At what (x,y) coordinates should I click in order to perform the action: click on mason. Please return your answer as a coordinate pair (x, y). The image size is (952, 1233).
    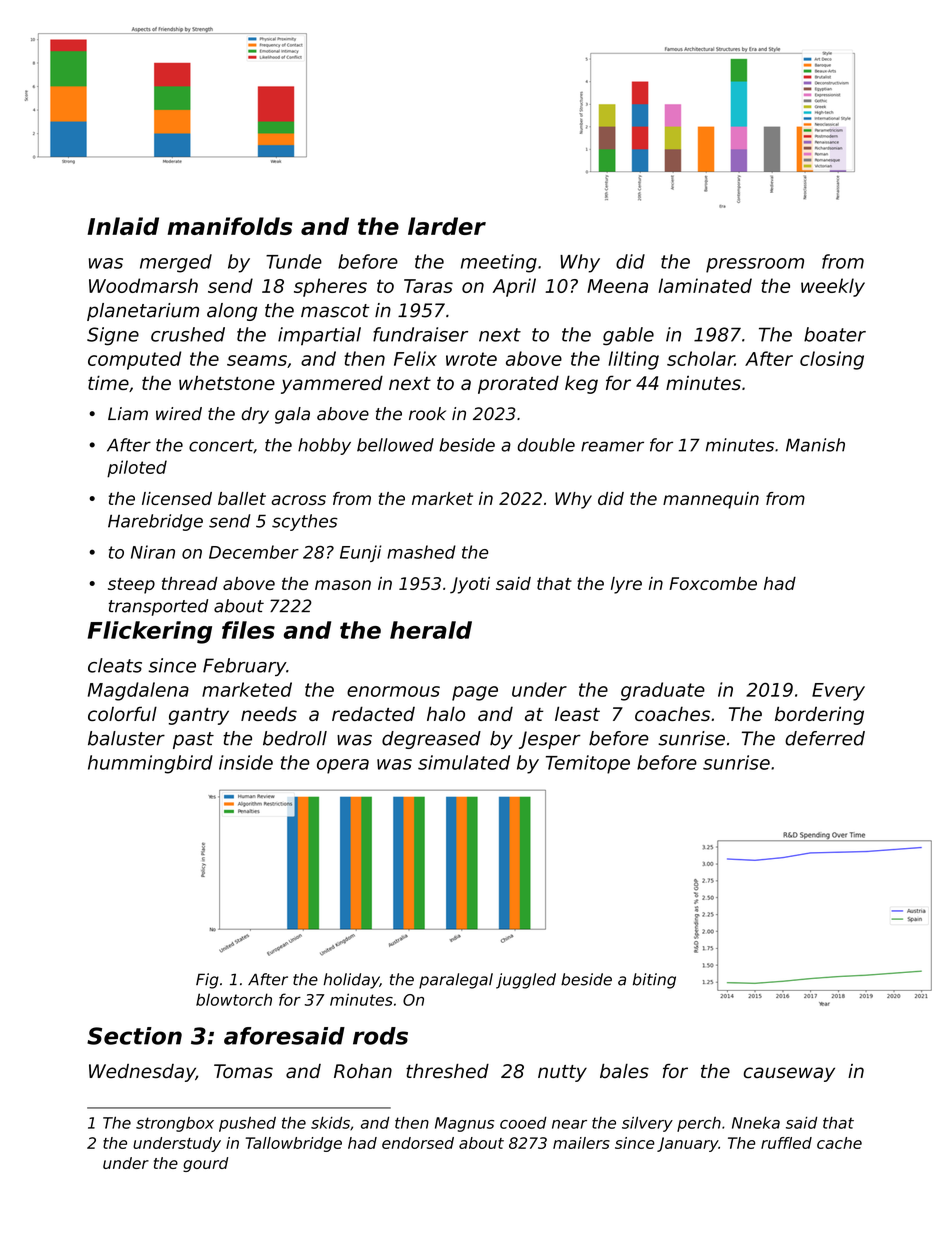
    Looking at the image, I should click on (343, 585).
